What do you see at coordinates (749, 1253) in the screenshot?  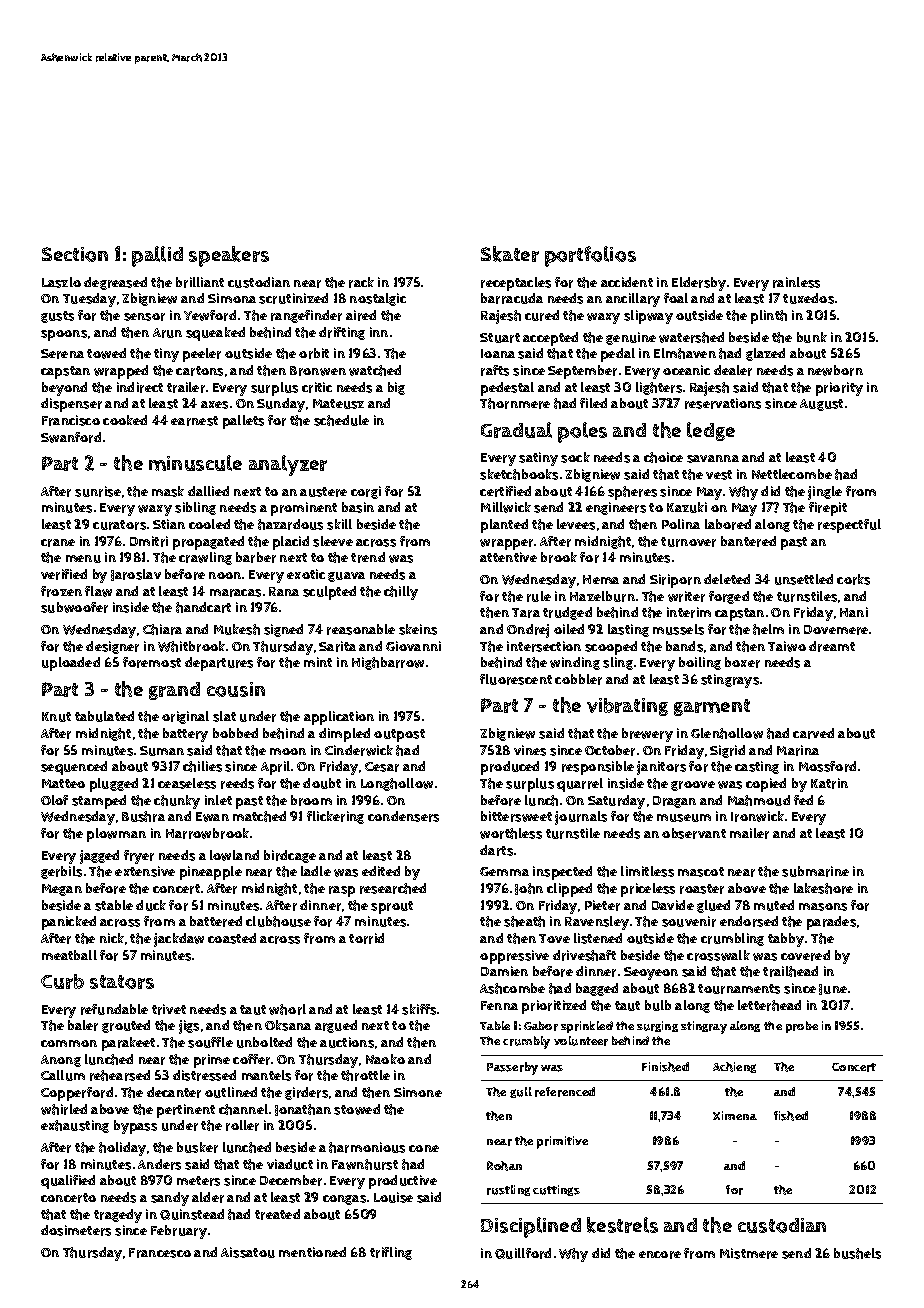 I see `Mistmere` at bounding box center [749, 1253].
